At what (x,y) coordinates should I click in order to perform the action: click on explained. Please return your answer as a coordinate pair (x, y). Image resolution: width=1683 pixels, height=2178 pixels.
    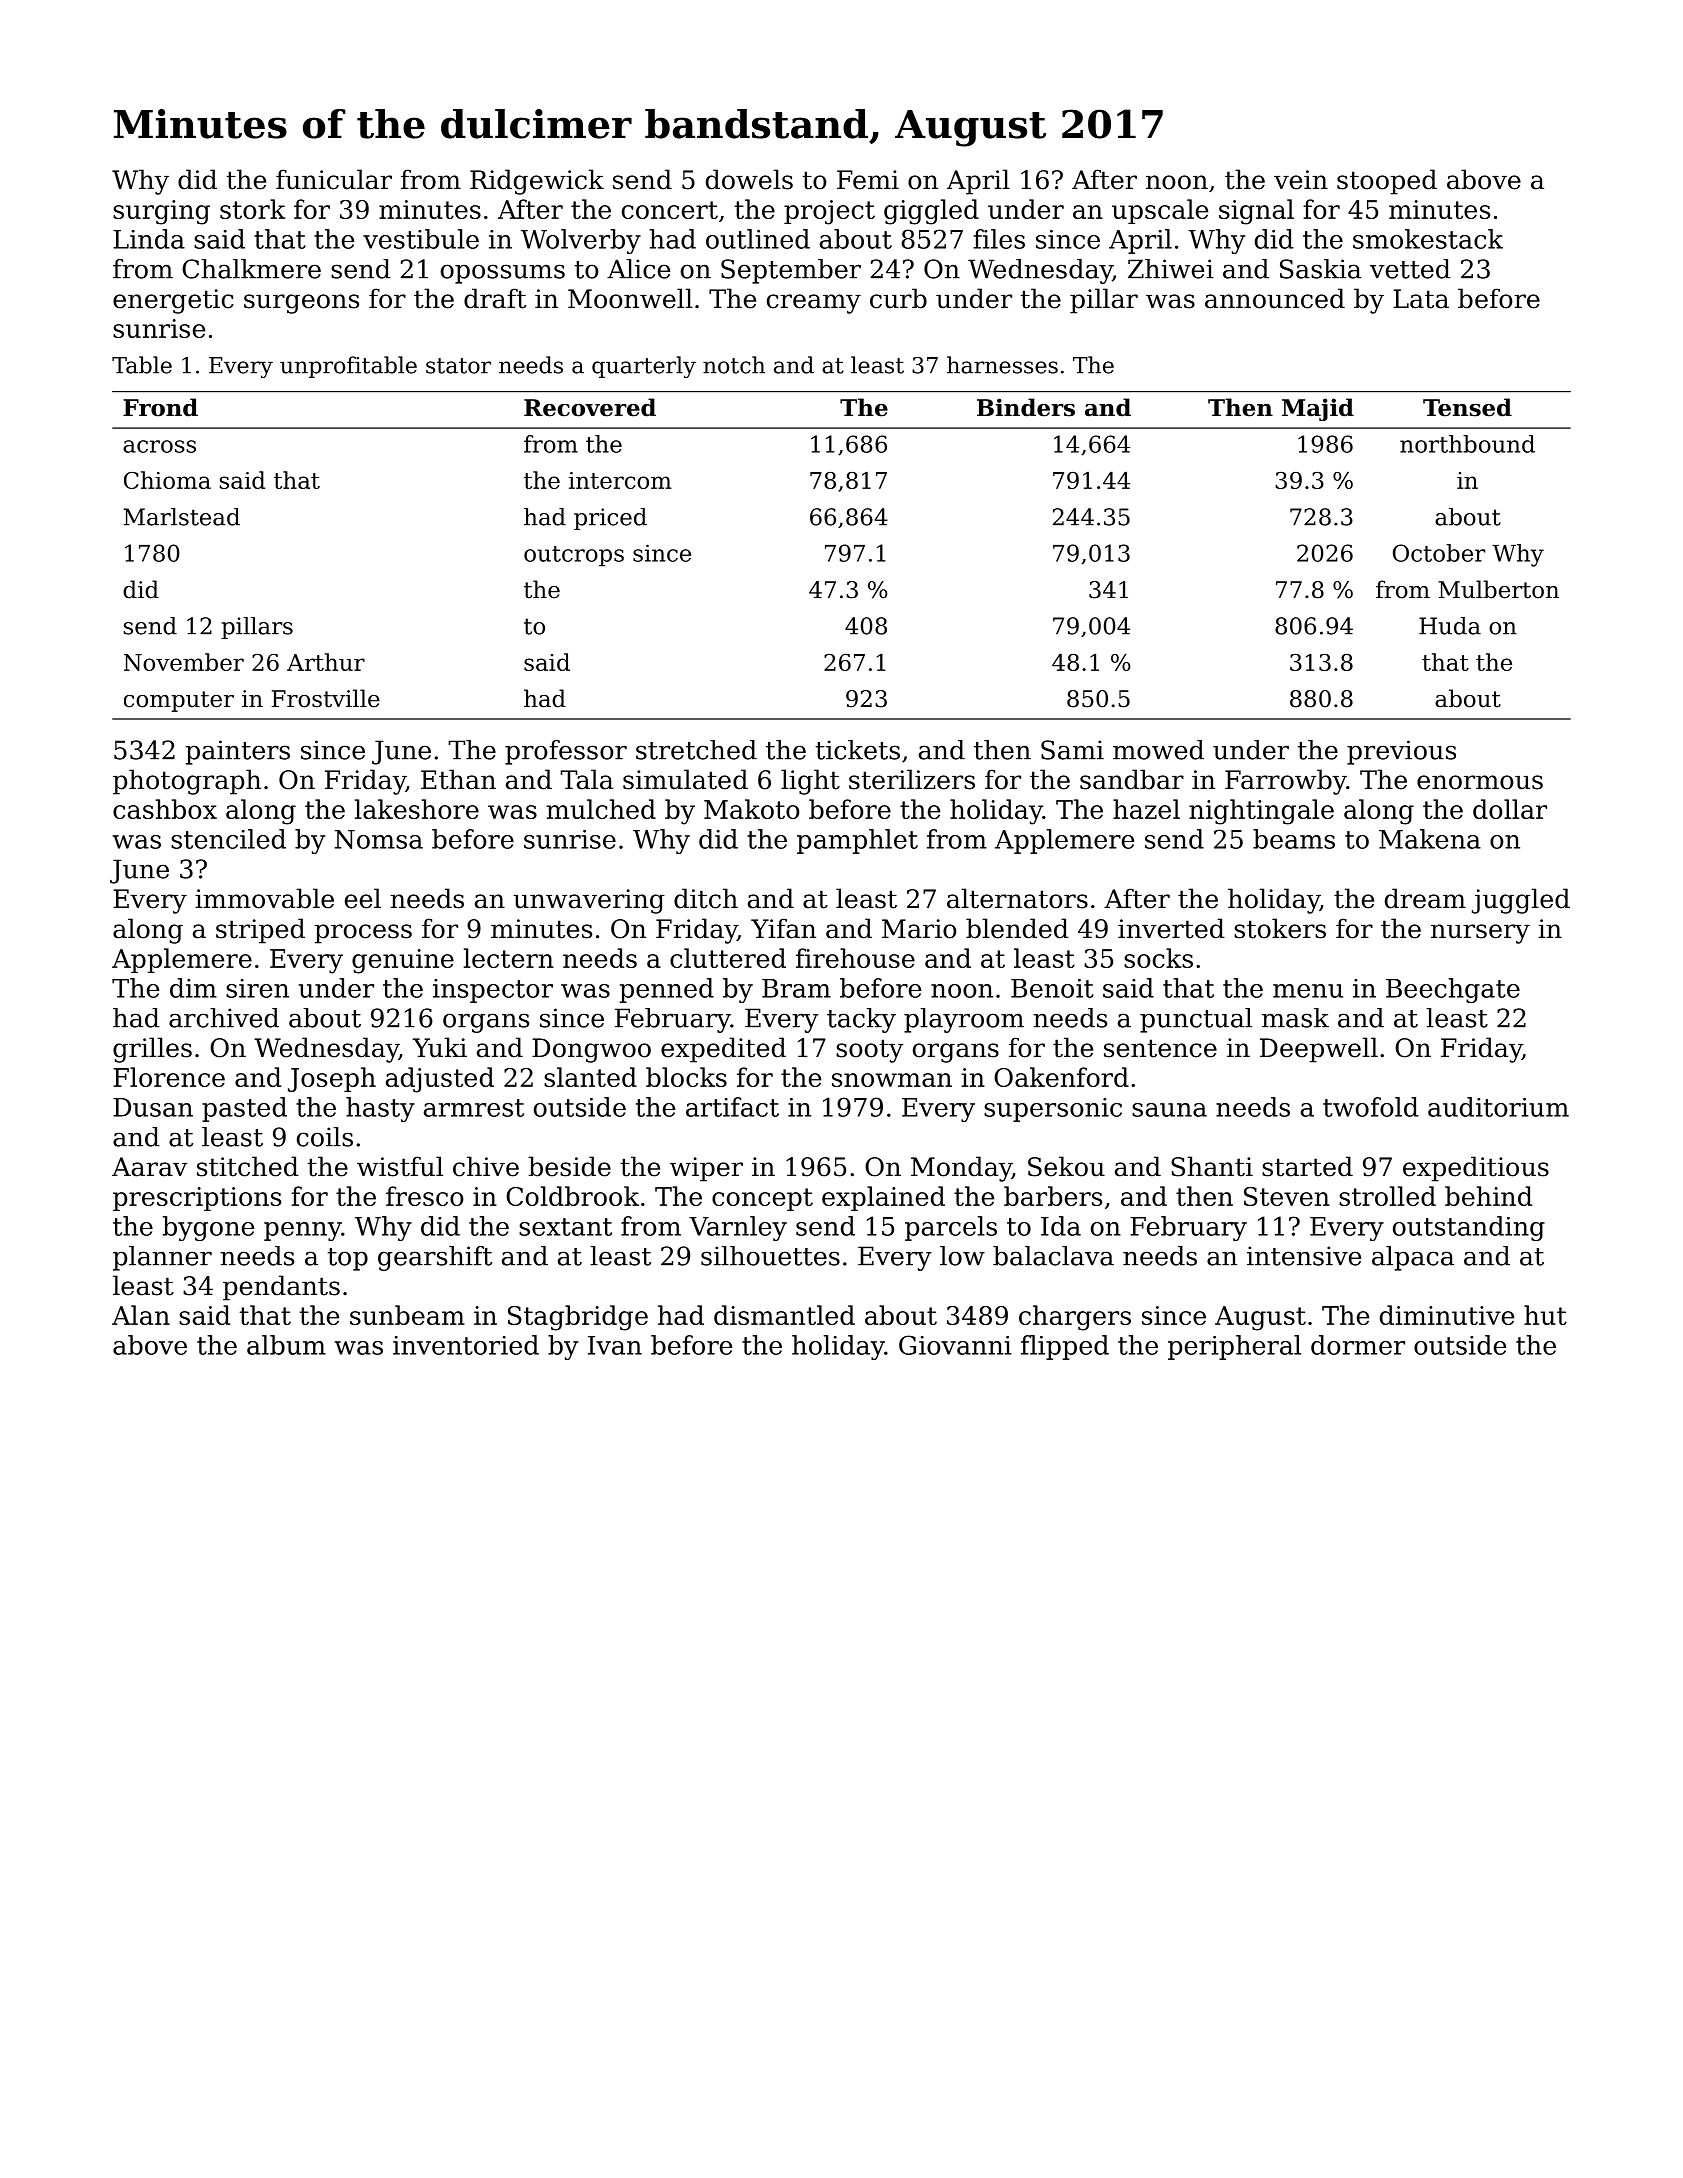
    Looking at the image, I should click on (883, 1198).
